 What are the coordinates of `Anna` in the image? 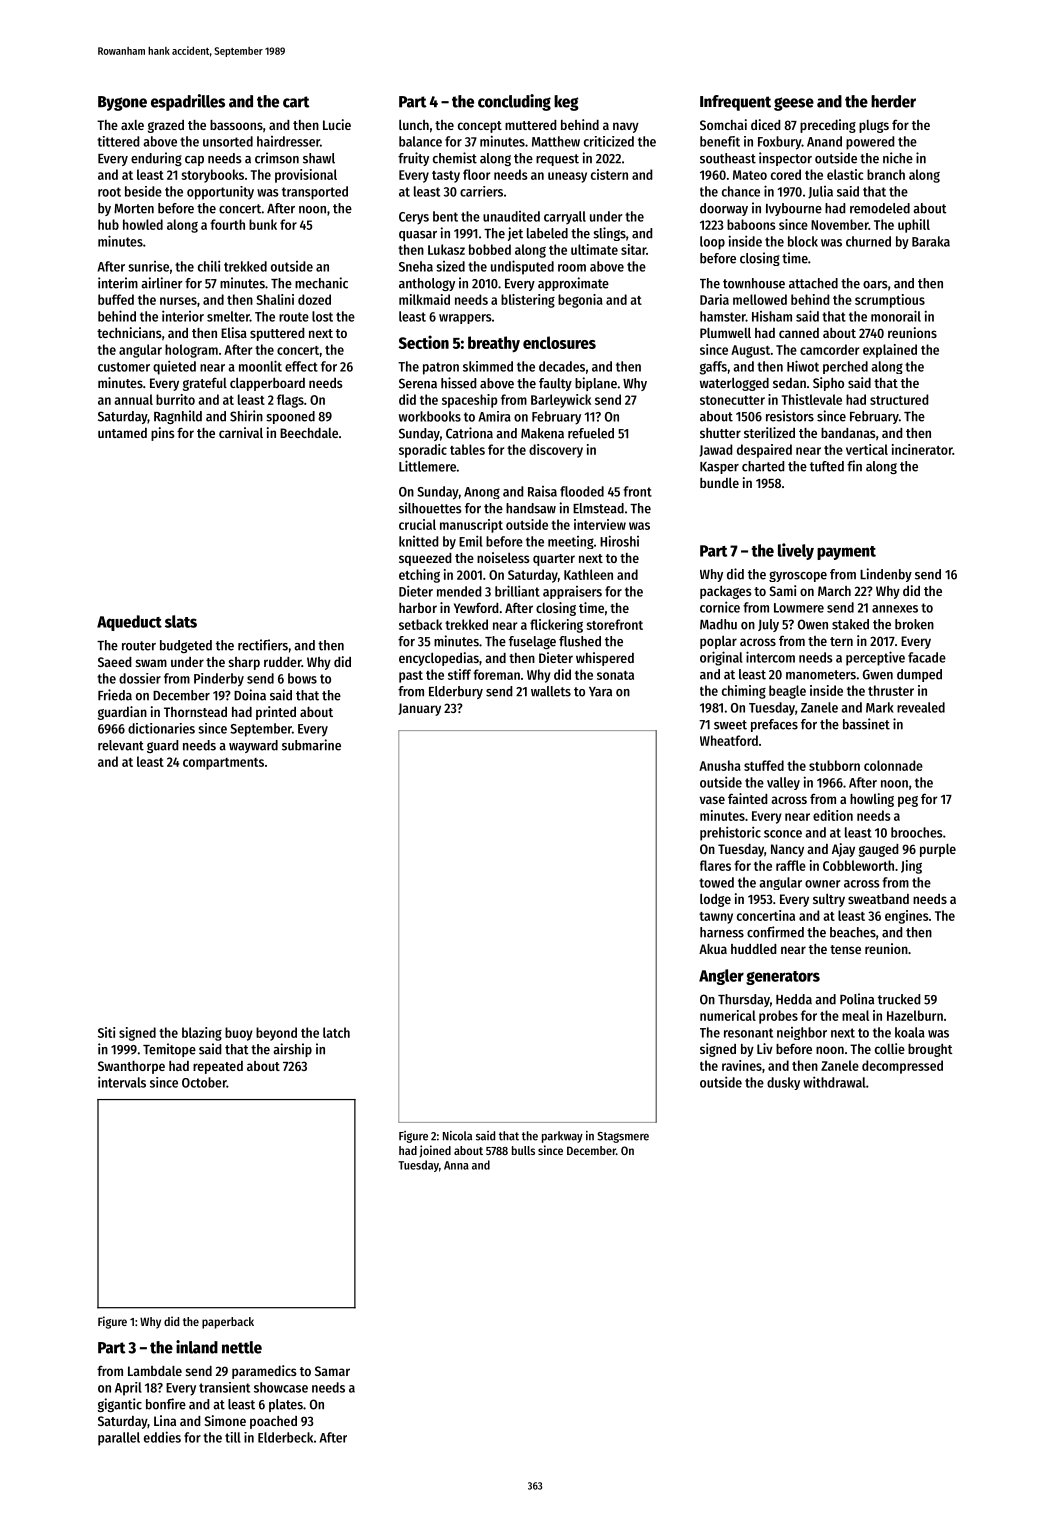 It's located at (456, 1165).
